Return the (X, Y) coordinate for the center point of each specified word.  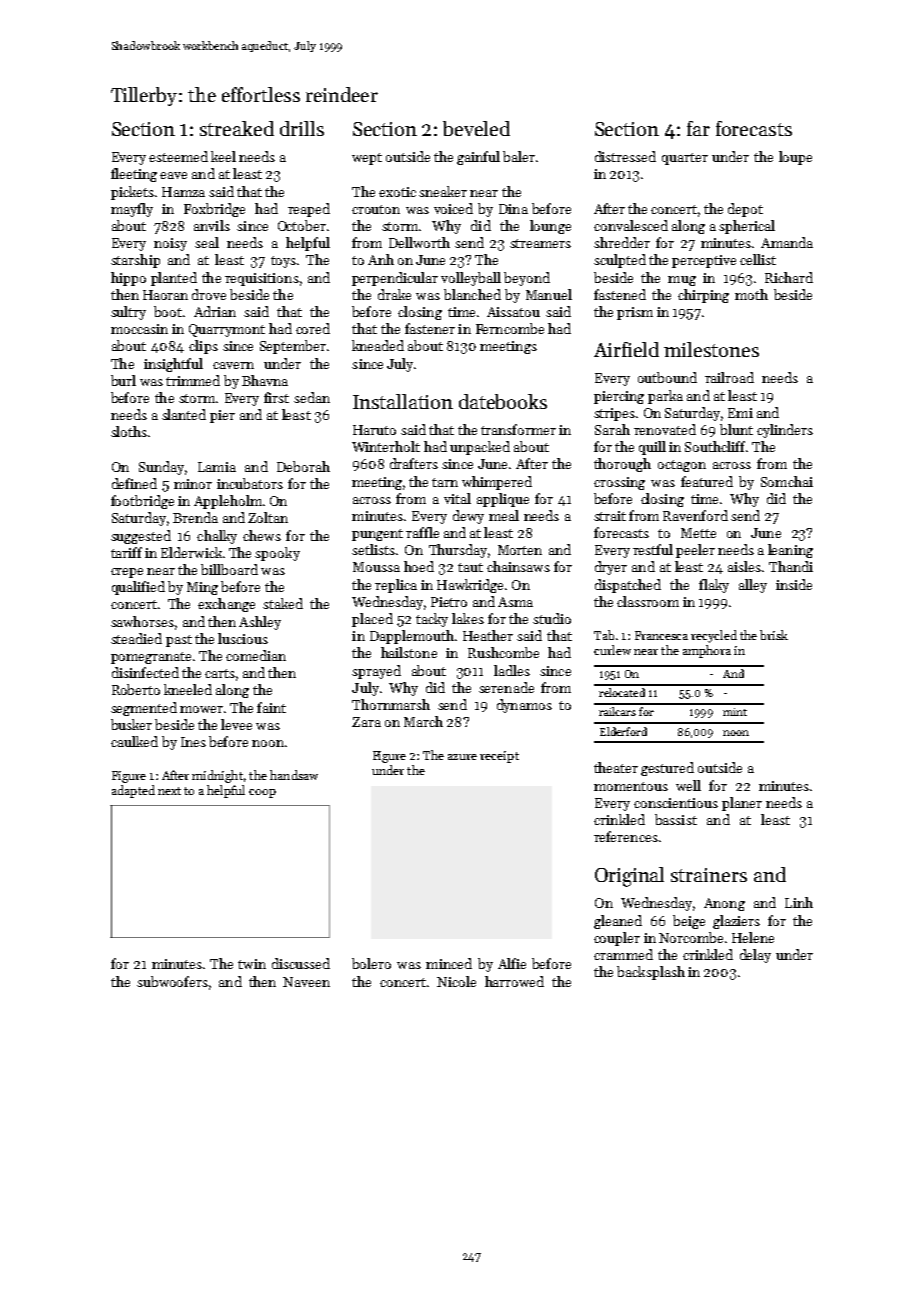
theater (616, 767)
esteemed (178, 156)
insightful (173, 365)
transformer (518, 429)
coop (262, 793)
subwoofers (172, 981)
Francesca (661, 635)
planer (742, 804)
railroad (729, 377)
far (698, 128)
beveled (476, 128)
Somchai (787, 481)
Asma (515, 602)
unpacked (480, 448)
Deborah (303, 466)
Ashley (260, 623)
